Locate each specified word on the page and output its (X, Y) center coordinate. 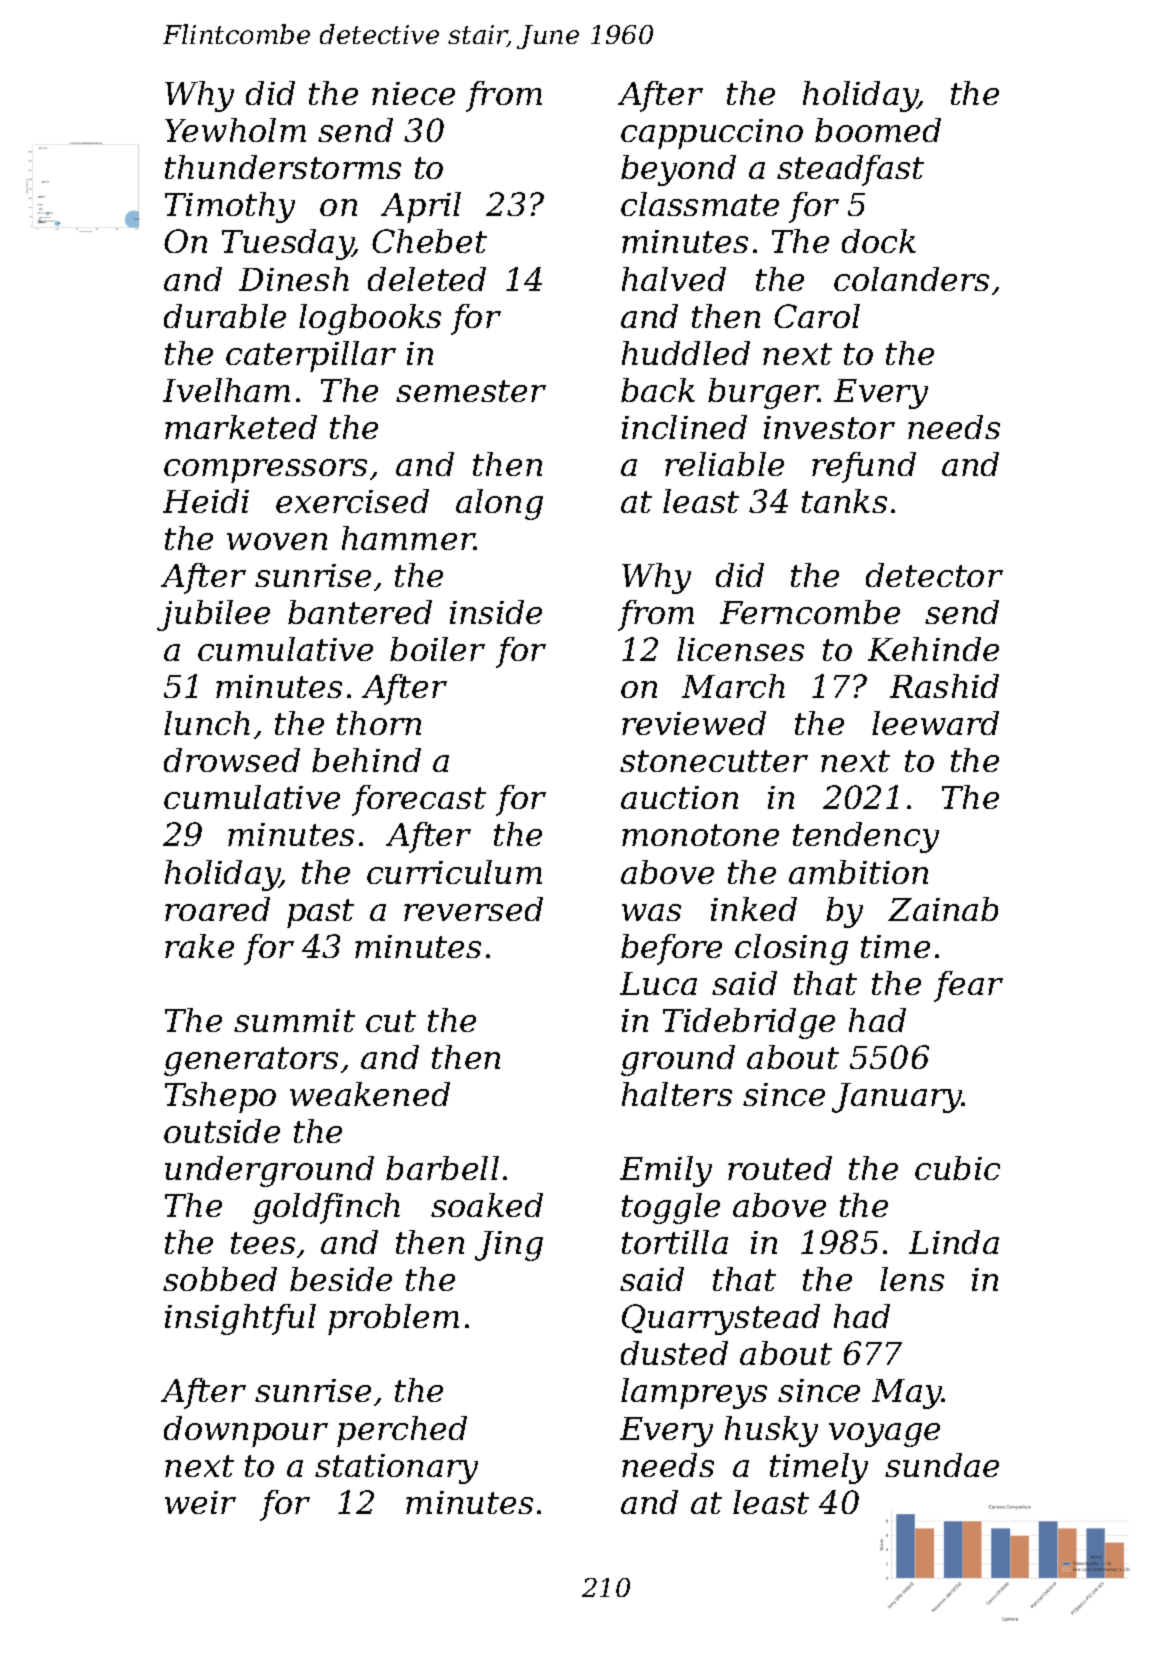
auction (679, 797)
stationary (396, 1469)
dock (879, 241)
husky (771, 1431)
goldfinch (326, 1208)
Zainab (943, 909)
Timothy (230, 207)
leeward (935, 723)
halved (674, 279)
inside (496, 612)
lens (912, 1279)
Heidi (206, 501)
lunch (207, 723)
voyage (884, 1435)
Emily (666, 1171)
